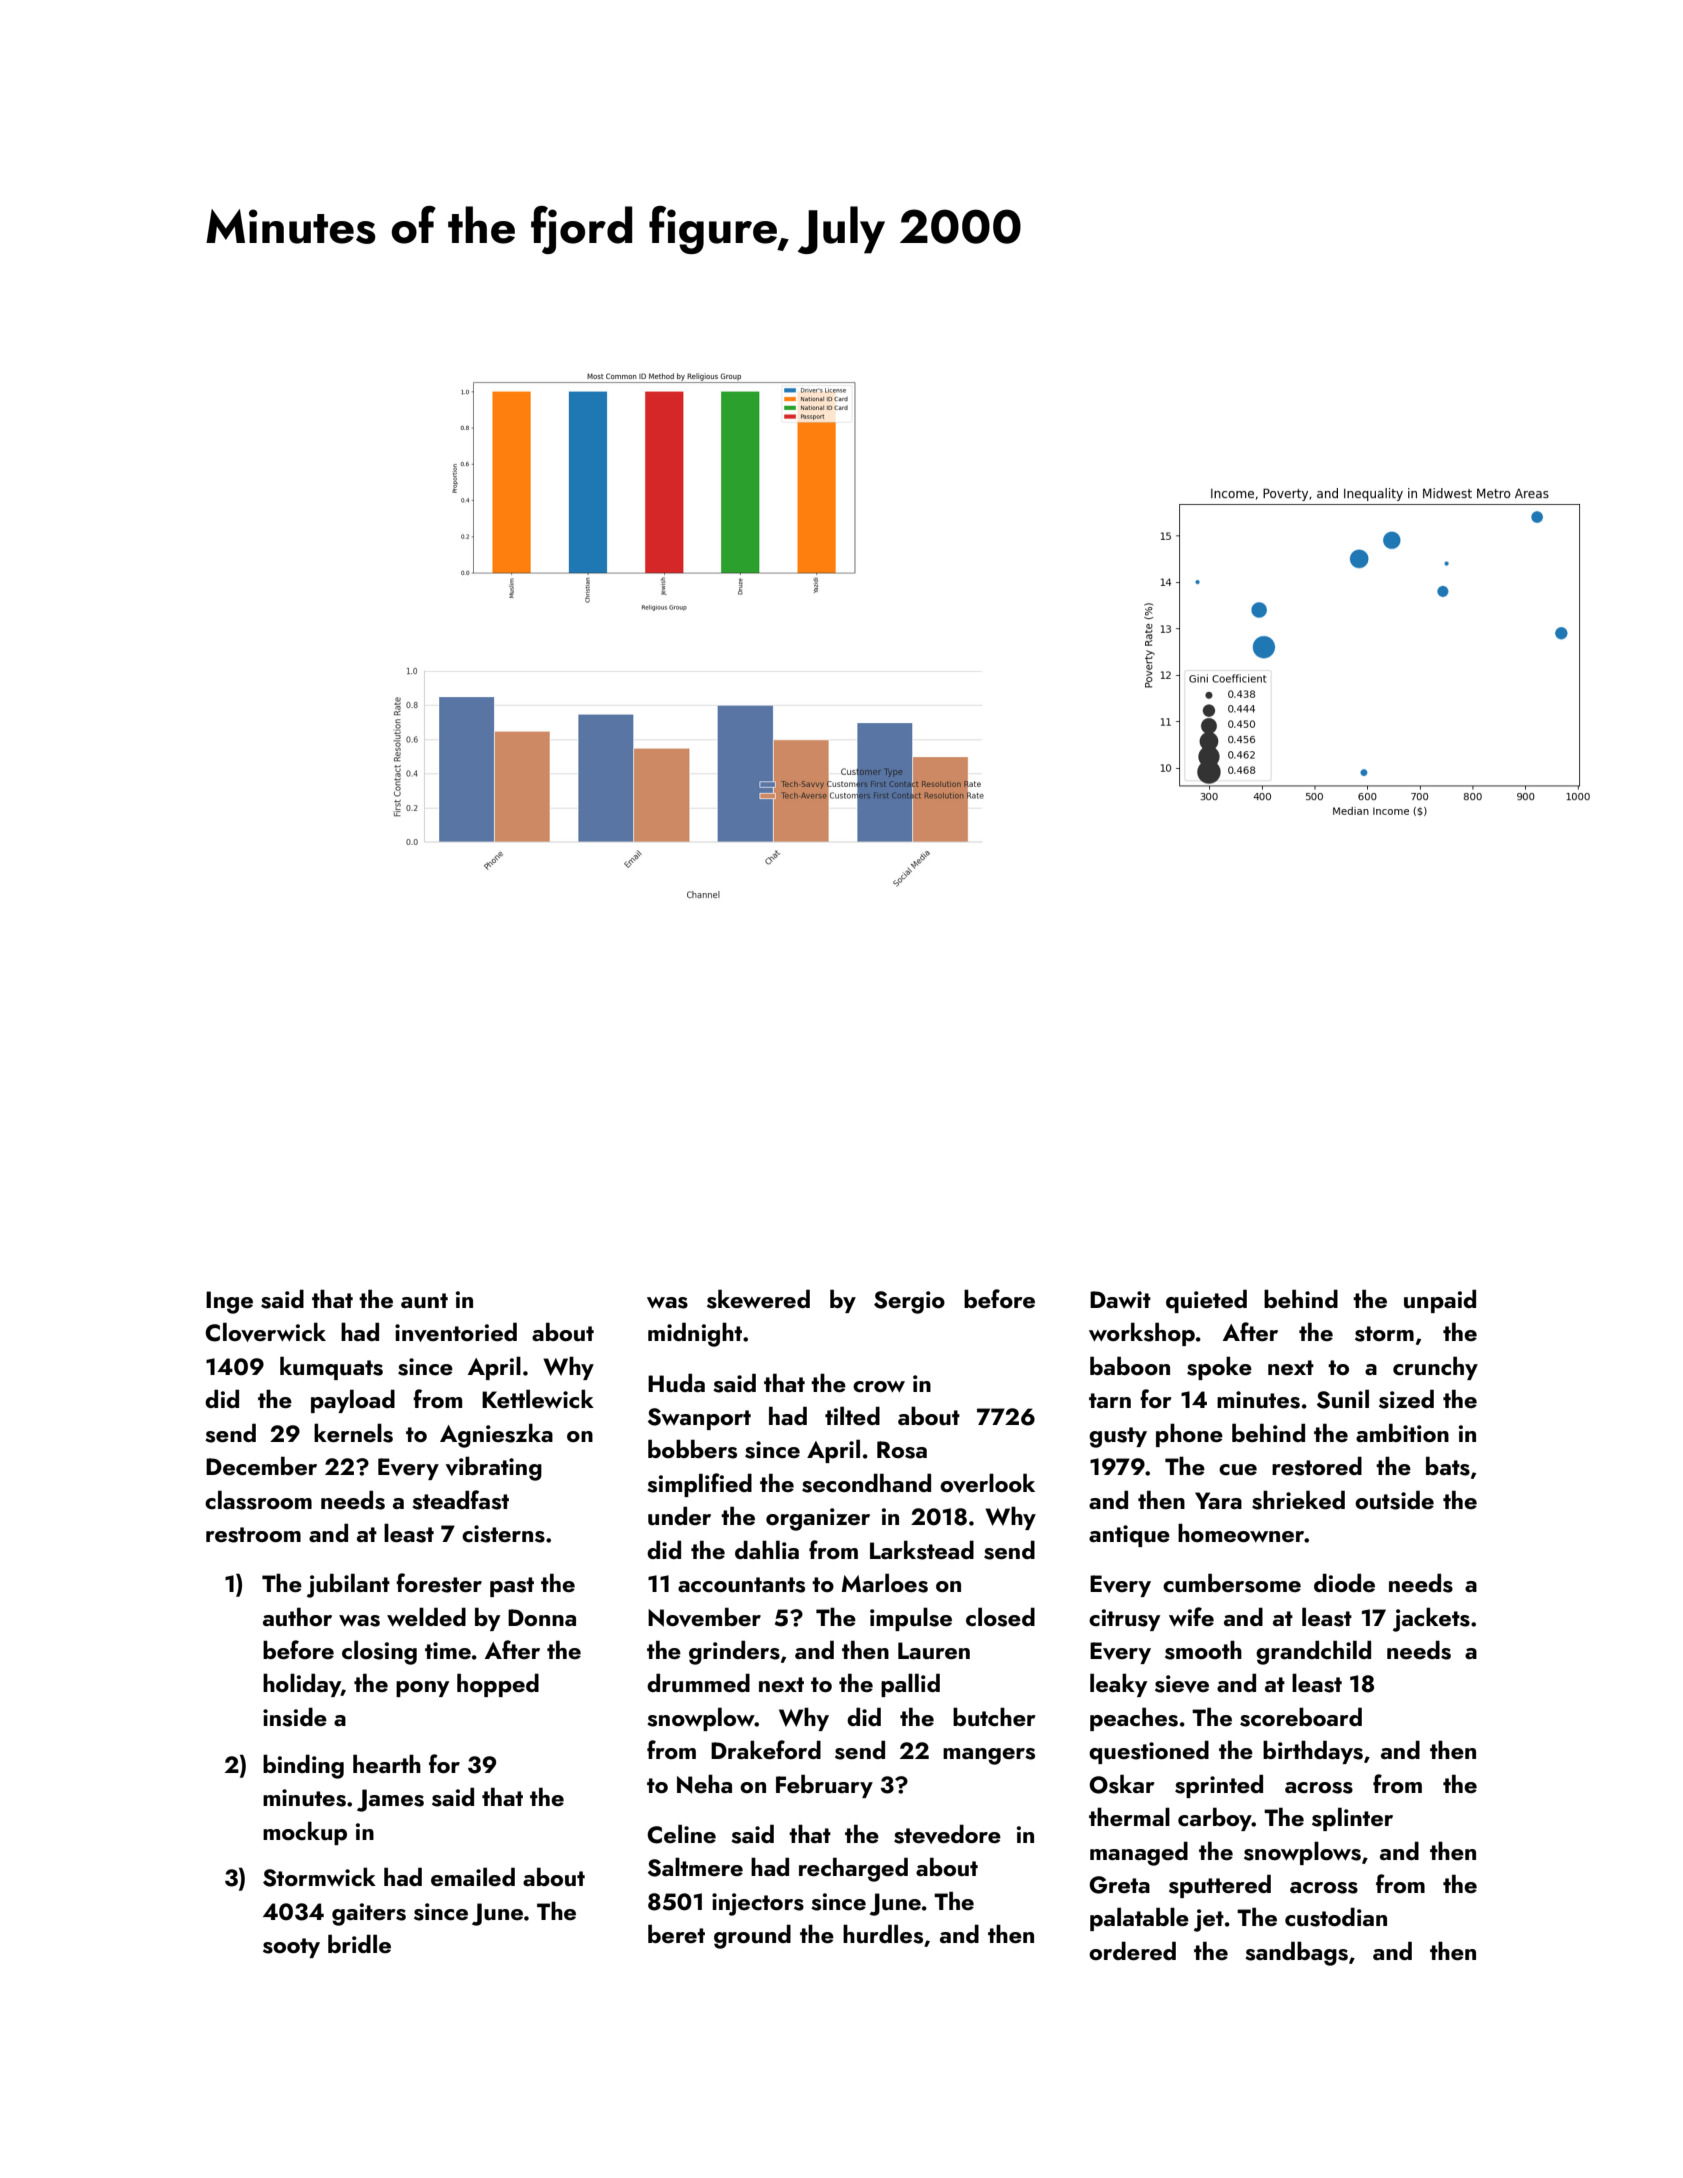  I want to click on Inge, so click(229, 1302).
